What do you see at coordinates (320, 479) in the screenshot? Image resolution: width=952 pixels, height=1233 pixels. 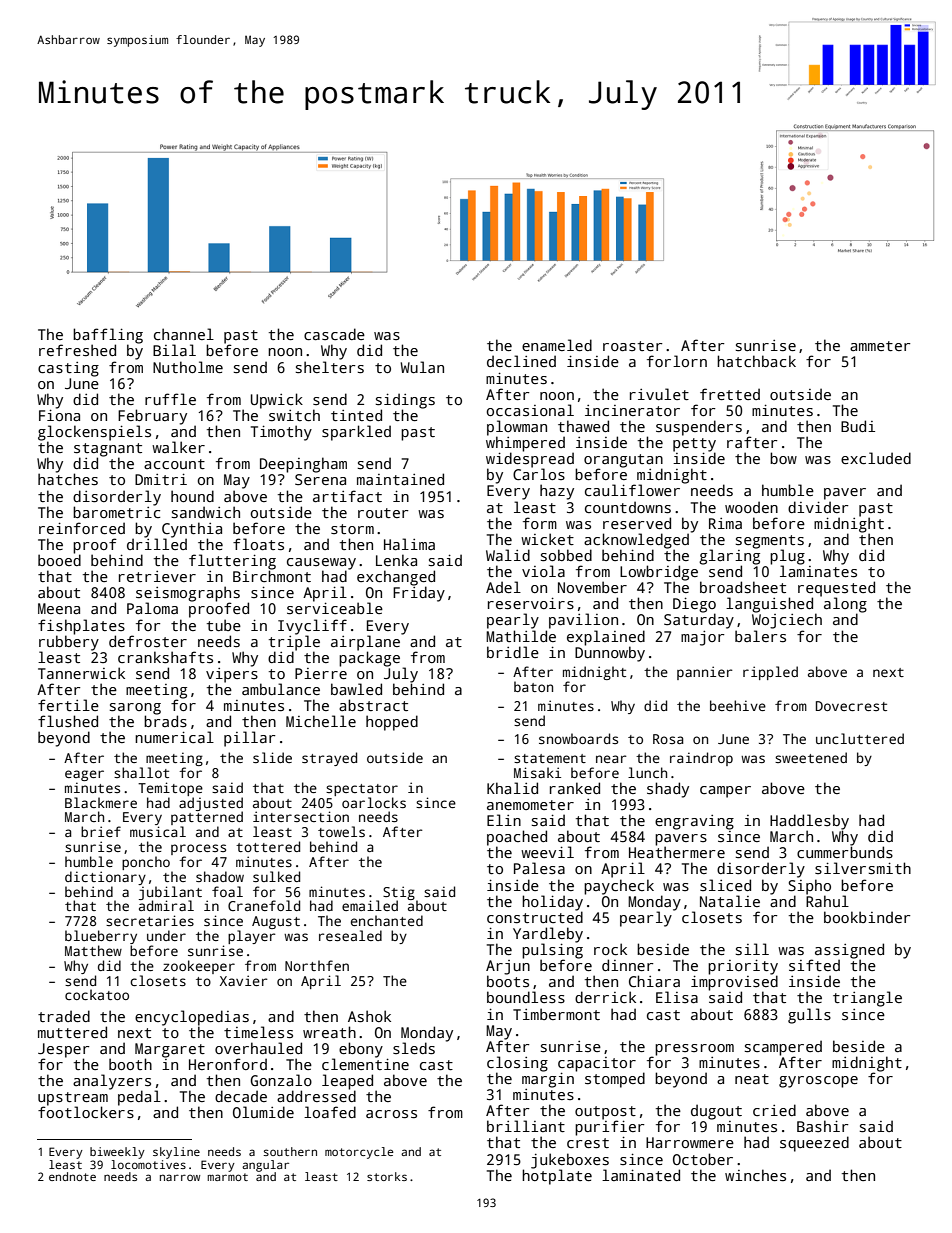 I see `Serena` at bounding box center [320, 479].
